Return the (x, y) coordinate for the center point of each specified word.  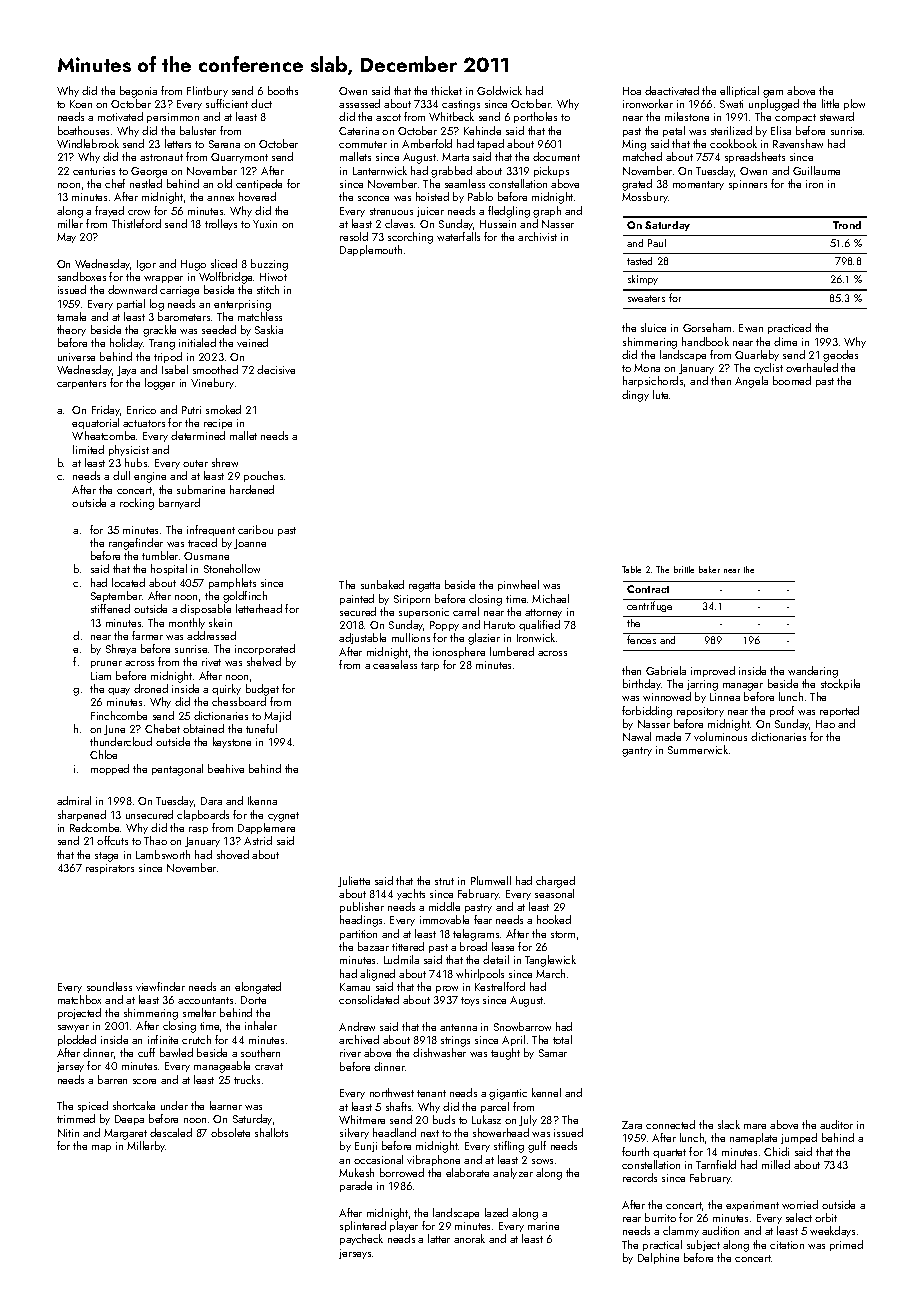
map (101, 1148)
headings (361, 921)
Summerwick (698, 749)
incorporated (265, 649)
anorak (469, 1238)
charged (555, 882)
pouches (263, 476)
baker (709, 569)
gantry (637, 752)
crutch (196, 1039)
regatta (424, 587)
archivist (537, 236)
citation (787, 1245)
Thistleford (136, 223)
